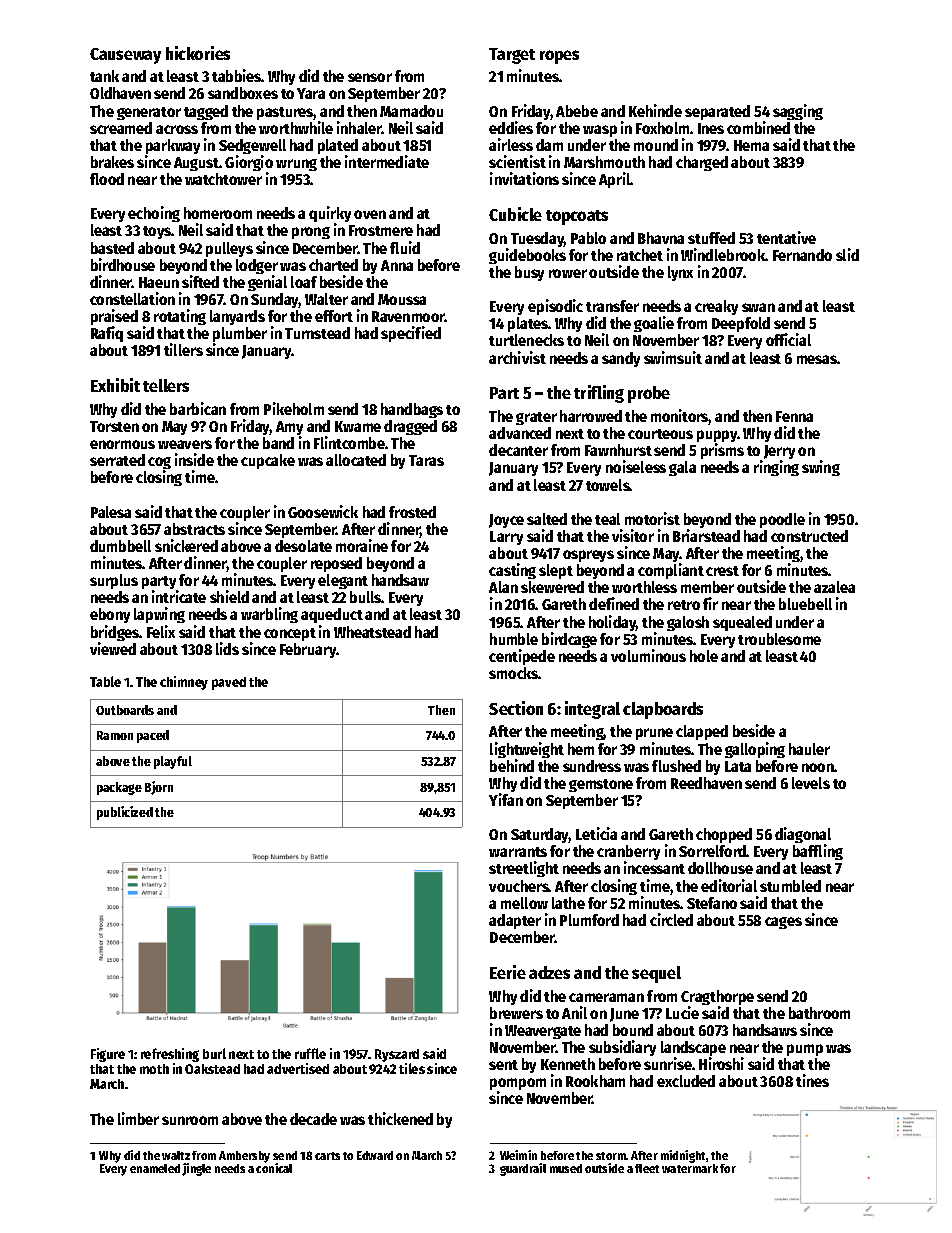  What do you see at coordinates (185, 444) in the screenshot?
I see `weavers` at bounding box center [185, 444].
